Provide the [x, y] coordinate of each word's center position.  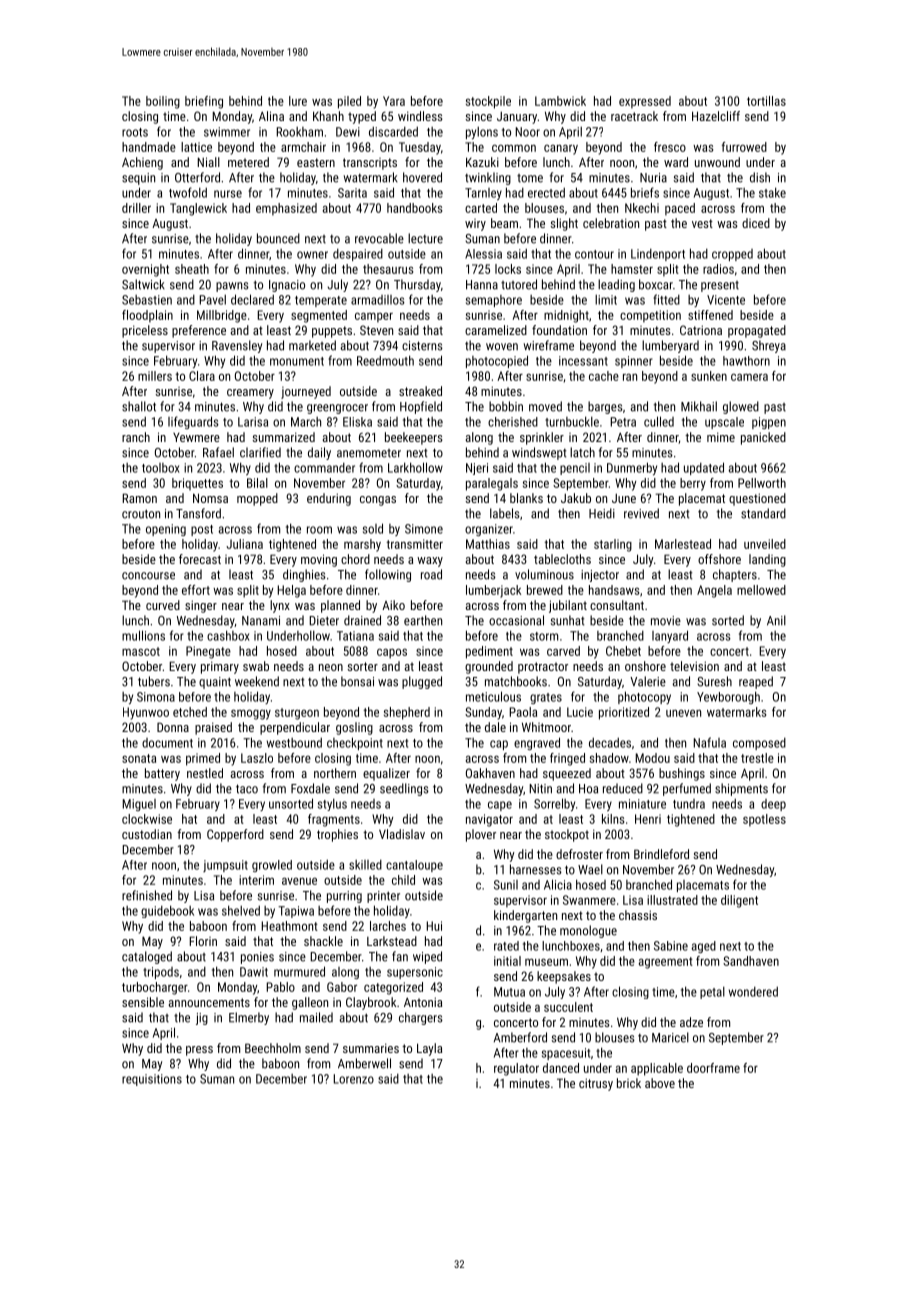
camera [749, 377]
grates [546, 698]
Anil [776, 620]
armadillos [378, 300]
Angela [714, 591]
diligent [739, 901]
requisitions [152, 1080]
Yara [394, 101]
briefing [204, 102]
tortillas [766, 101]
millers [155, 376]
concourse [148, 576]
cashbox [228, 635]
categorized [393, 988]
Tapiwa [296, 912]
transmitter [414, 544]
